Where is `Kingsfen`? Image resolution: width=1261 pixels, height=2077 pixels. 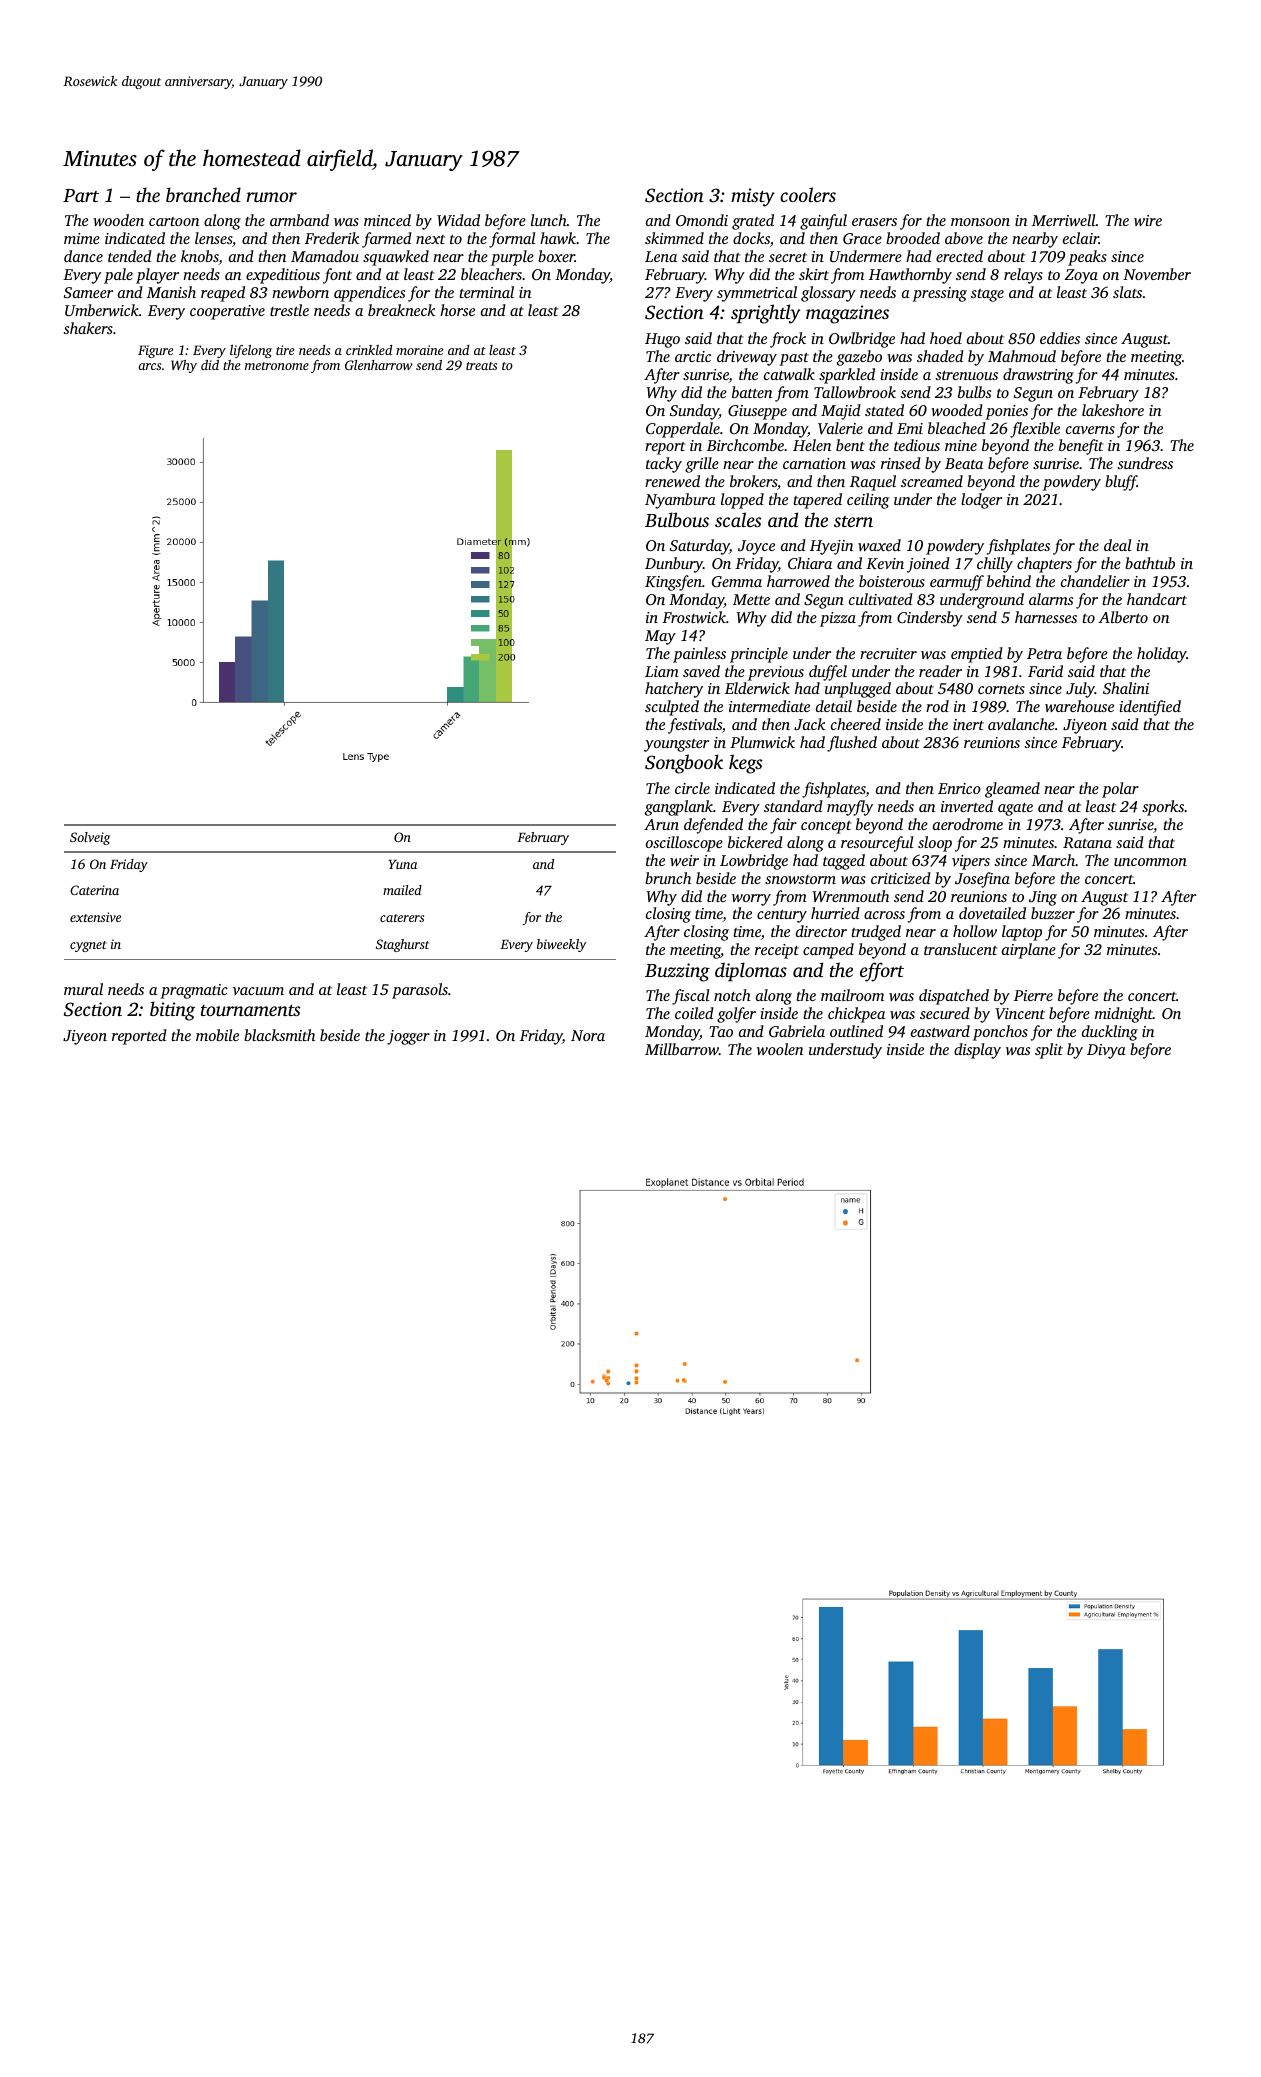
Kingsfen is located at coordinates (673, 583).
